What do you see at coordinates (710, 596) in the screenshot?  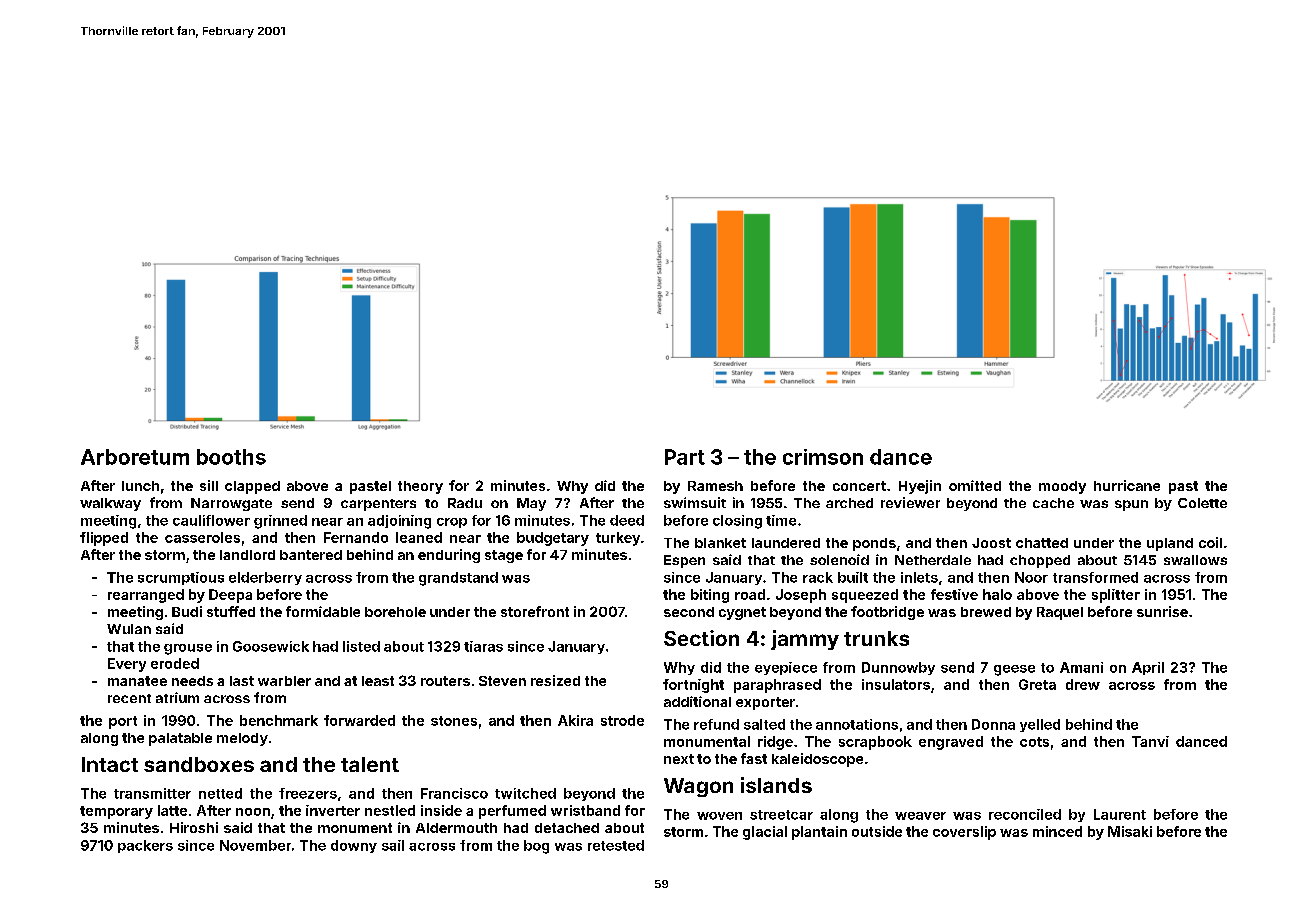 I see `biting` at bounding box center [710, 596].
